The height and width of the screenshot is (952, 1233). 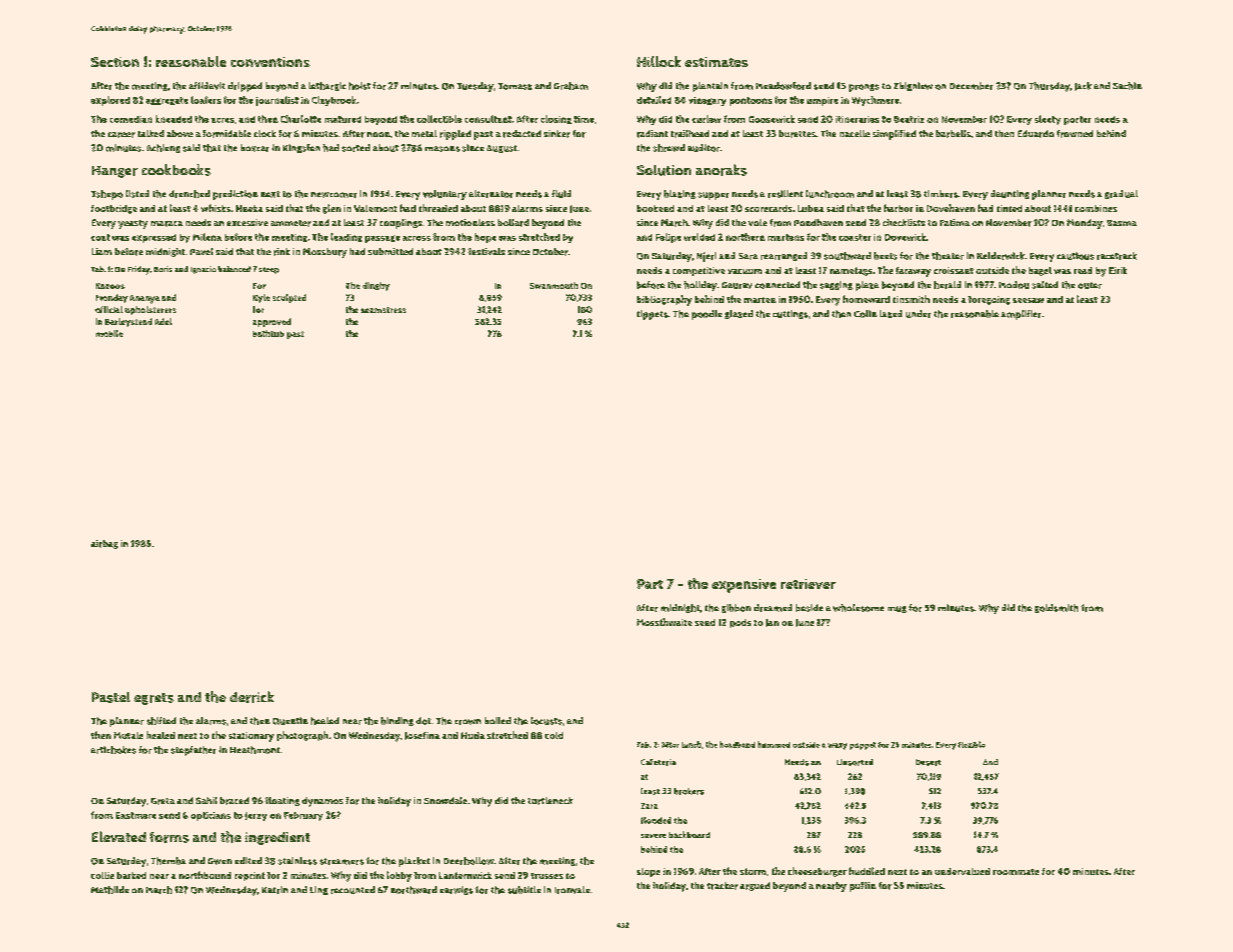 What do you see at coordinates (808, 584) in the screenshot?
I see `retriever` at bounding box center [808, 584].
